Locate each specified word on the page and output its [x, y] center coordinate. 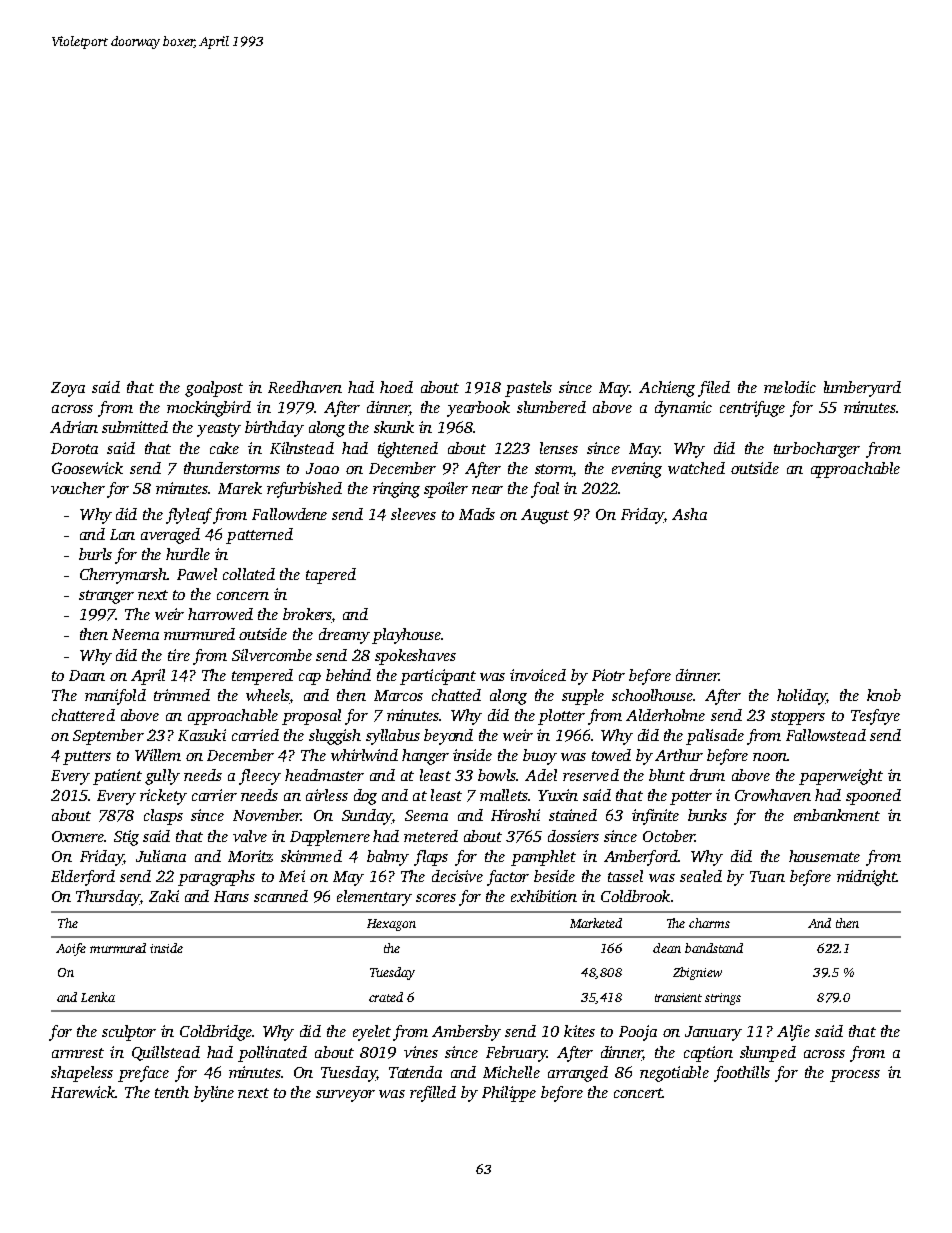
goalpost [214, 389]
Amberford [641, 858]
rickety [163, 797]
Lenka [98, 997]
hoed [396, 387]
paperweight [841, 777]
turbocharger [817, 450]
